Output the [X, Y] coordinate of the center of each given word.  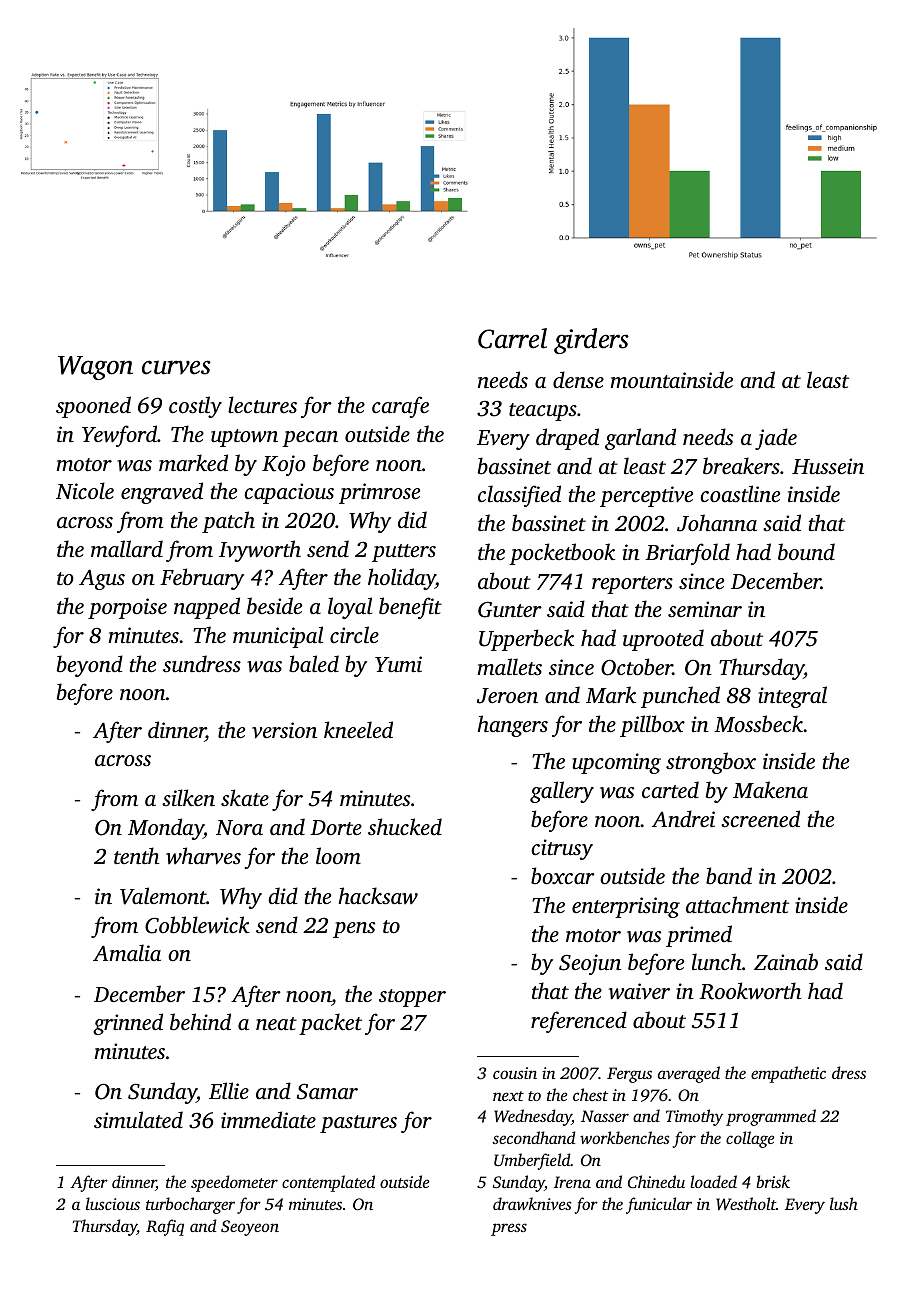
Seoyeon [250, 1228]
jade [776, 439]
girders [591, 341]
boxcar [563, 875]
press [509, 1229]
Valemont [163, 896]
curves [176, 367]
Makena [770, 789]
